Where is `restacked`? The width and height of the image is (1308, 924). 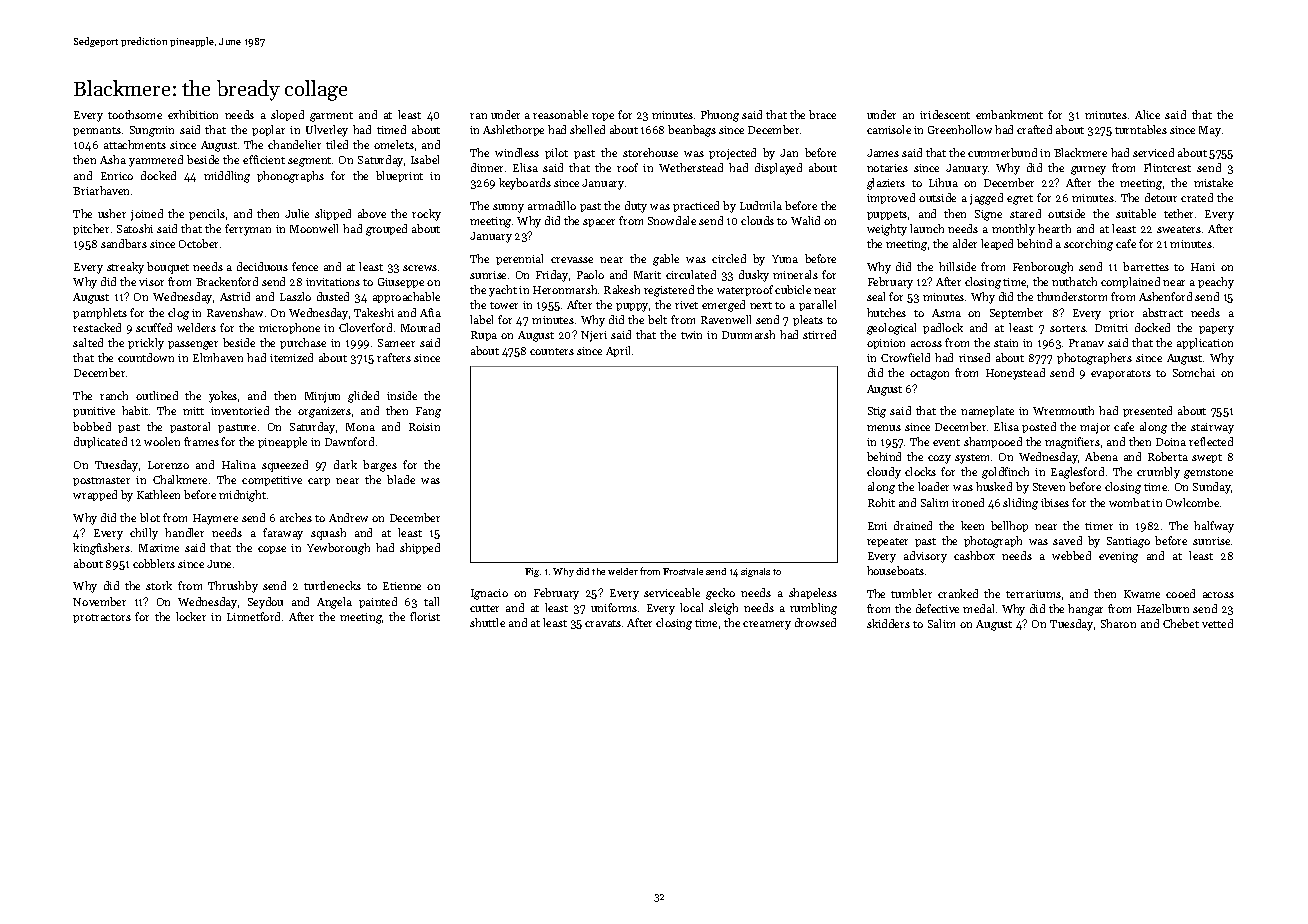
restacked is located at coordinates (97, 327).
